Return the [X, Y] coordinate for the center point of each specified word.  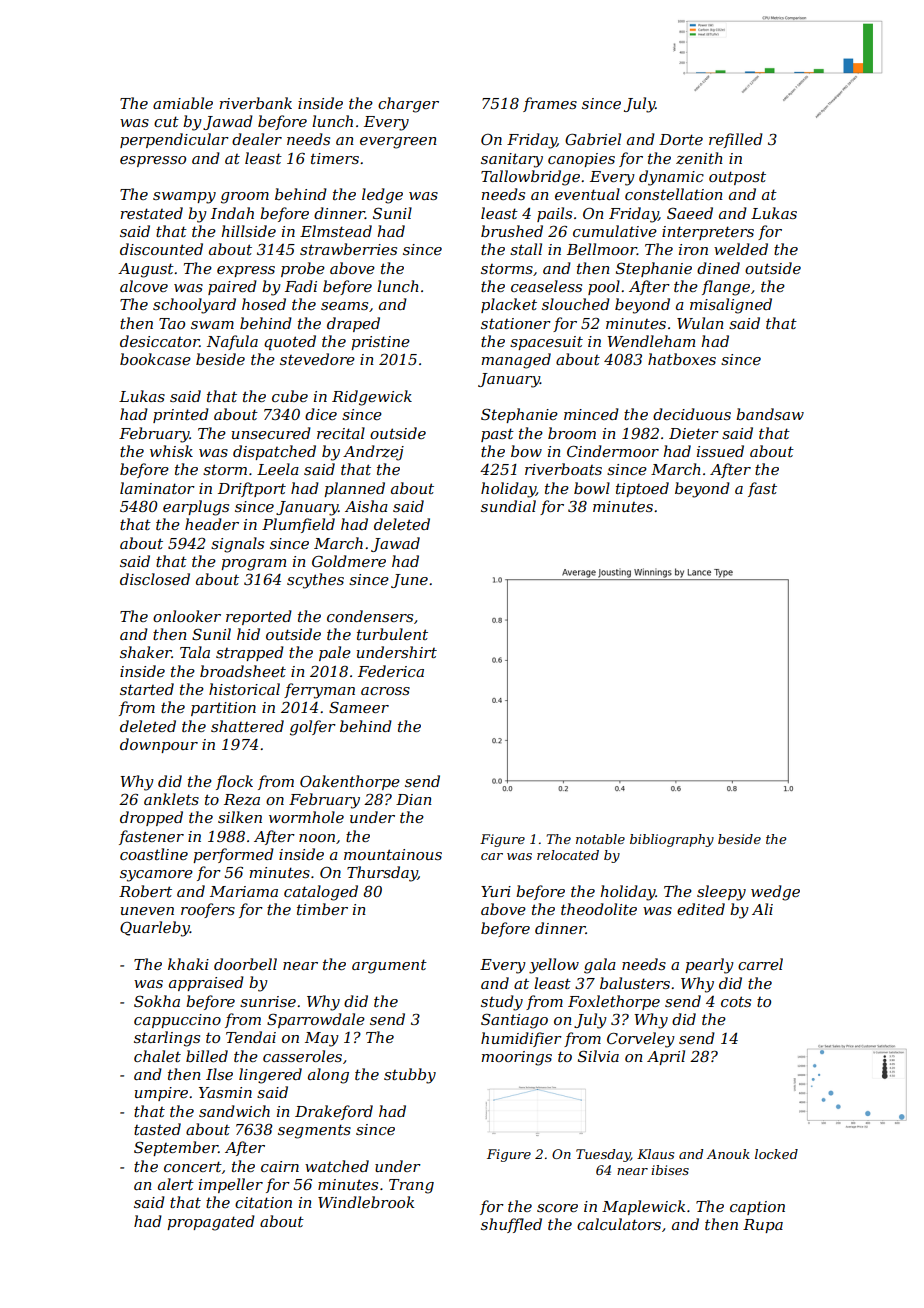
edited [701, 909]
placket [509, 305]
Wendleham [651, 341]
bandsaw [770, 414]
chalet [157, 1056]
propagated [211, 1223]
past [497, 435]
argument [389, 966]
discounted [161, 249]
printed [181, 415]
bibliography [672, 840]
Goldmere [349, 561]
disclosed [155, 579]
